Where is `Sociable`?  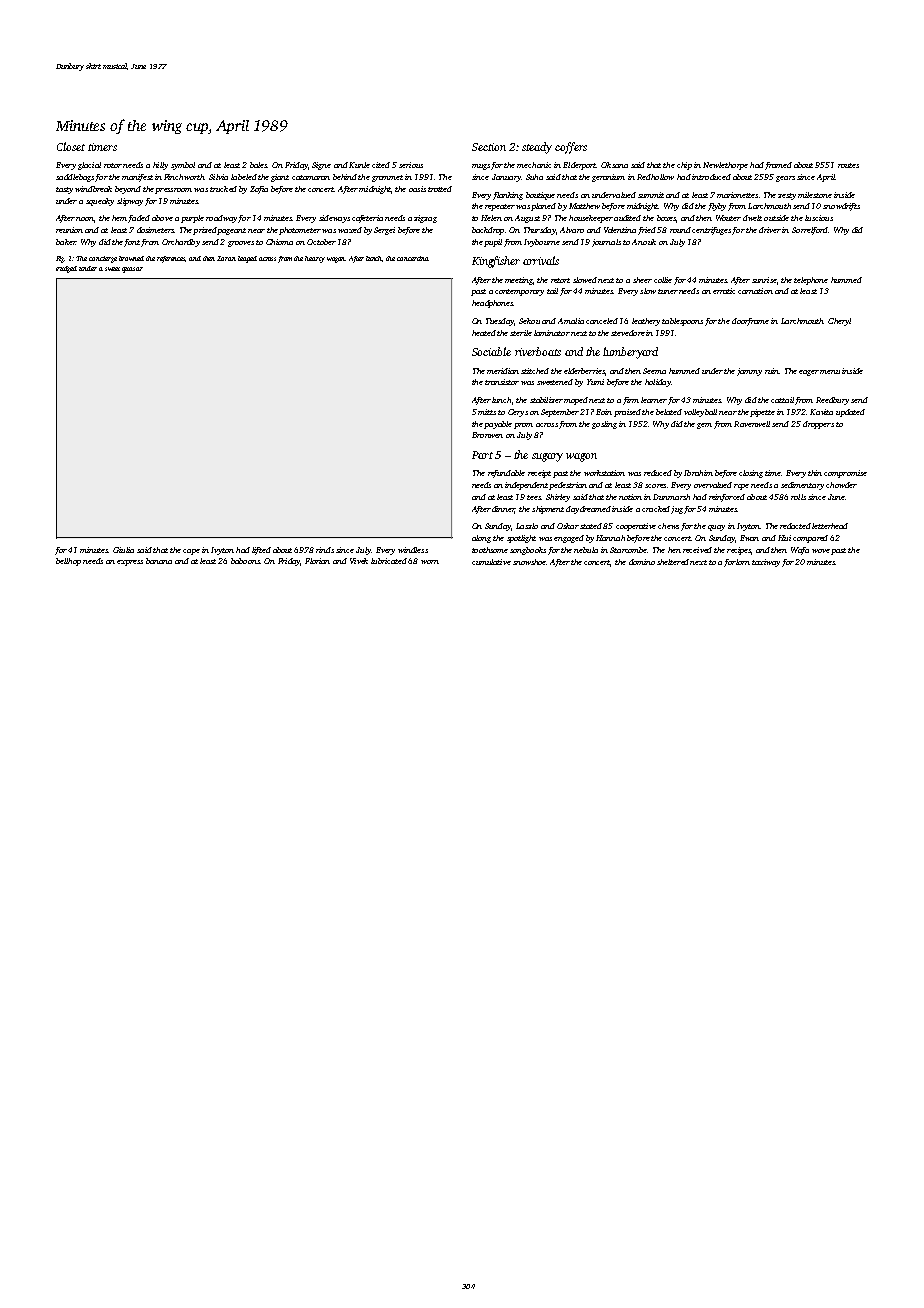 Sociable is located at coordinates (491, 351).
